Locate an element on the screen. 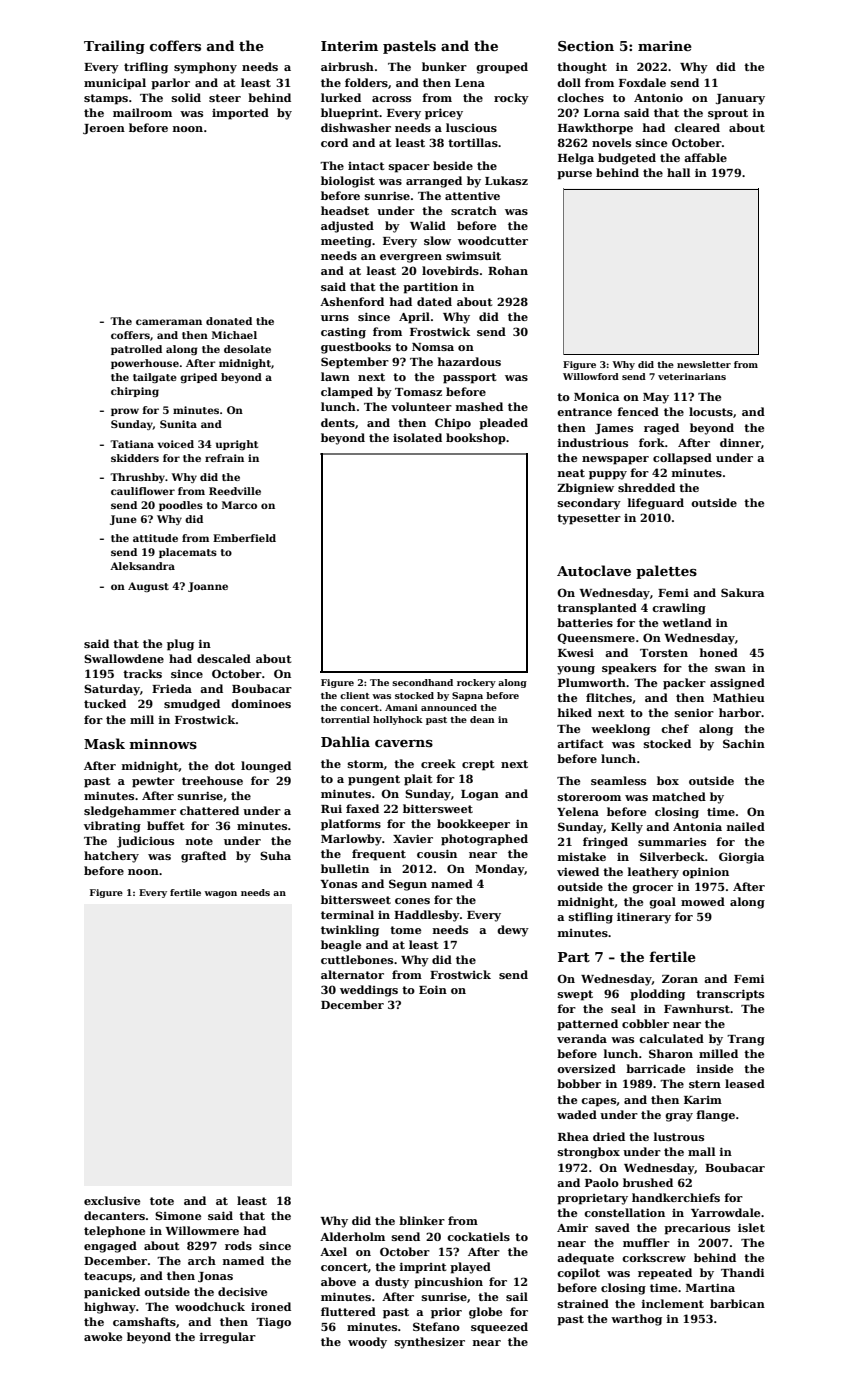  June is located at coordinates (123, 520).
